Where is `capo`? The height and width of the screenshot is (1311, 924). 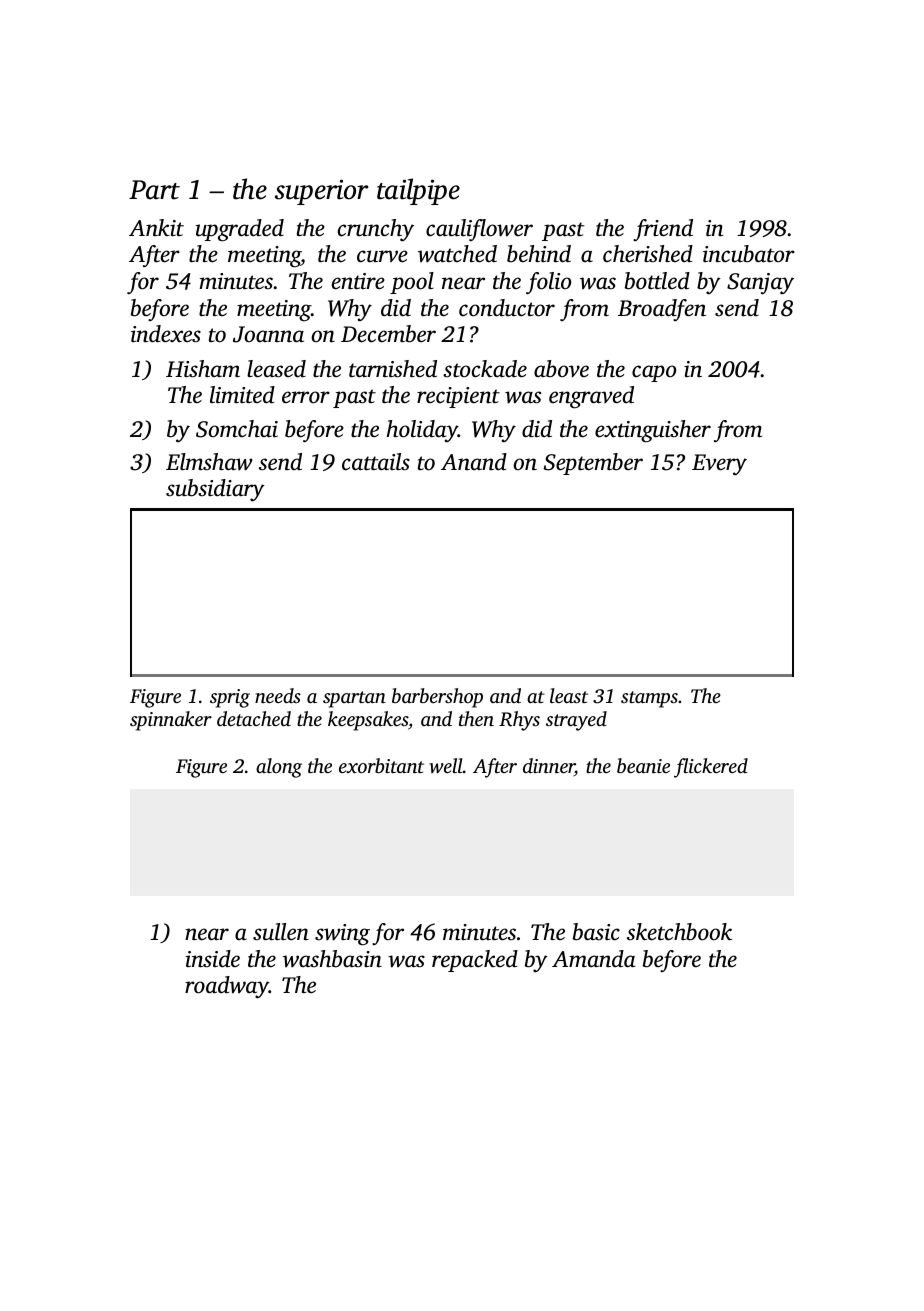
capo is located at coordinates (654, 373).
